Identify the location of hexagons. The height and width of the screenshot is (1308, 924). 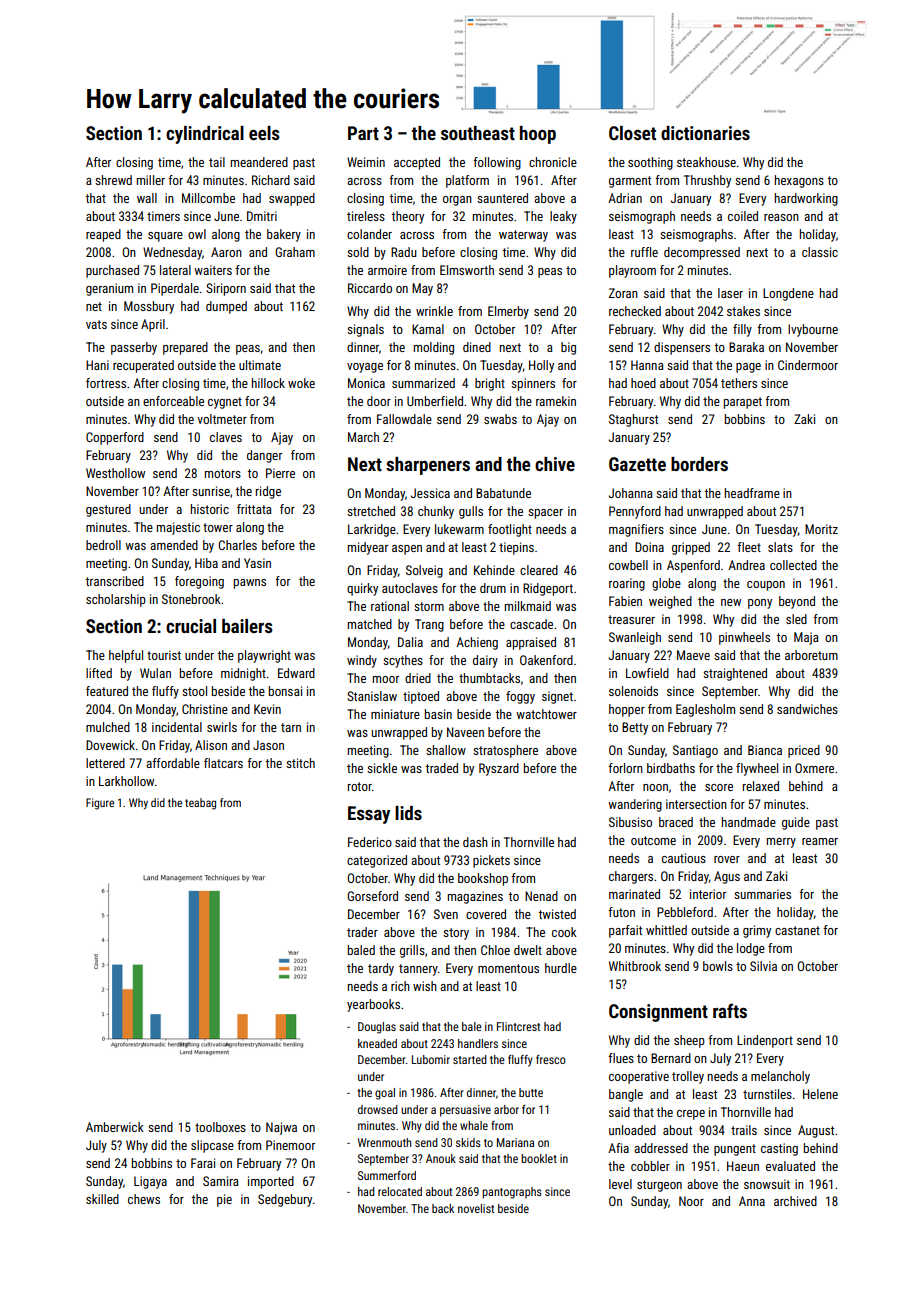
(799, 181).
